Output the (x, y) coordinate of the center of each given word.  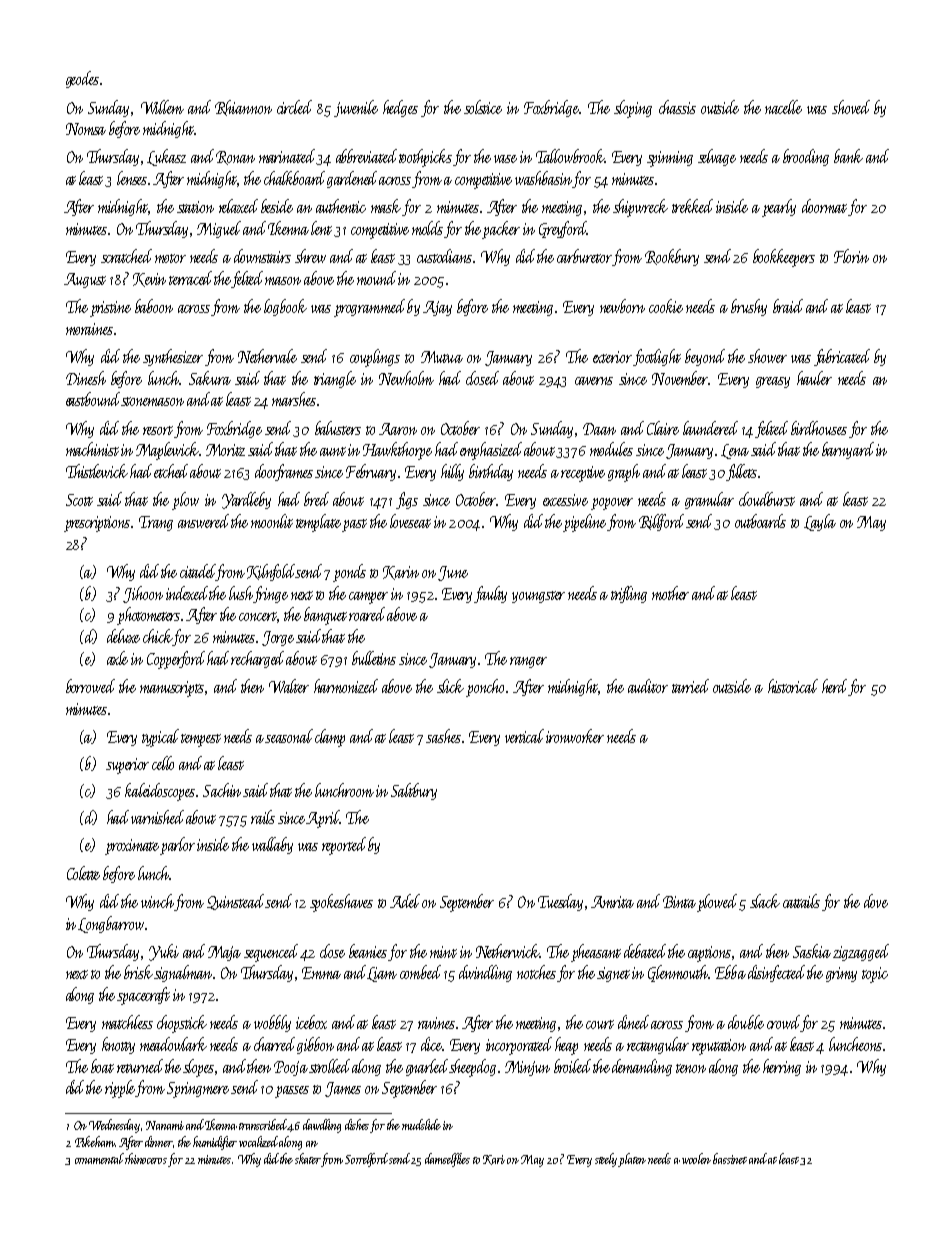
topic (875, 975)
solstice (483, 107)
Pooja (291, 1068)
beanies (368, 951)
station (195, 207)
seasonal (289, 736)
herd (834, 686)
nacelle (783, 107)
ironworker (575, 736)
